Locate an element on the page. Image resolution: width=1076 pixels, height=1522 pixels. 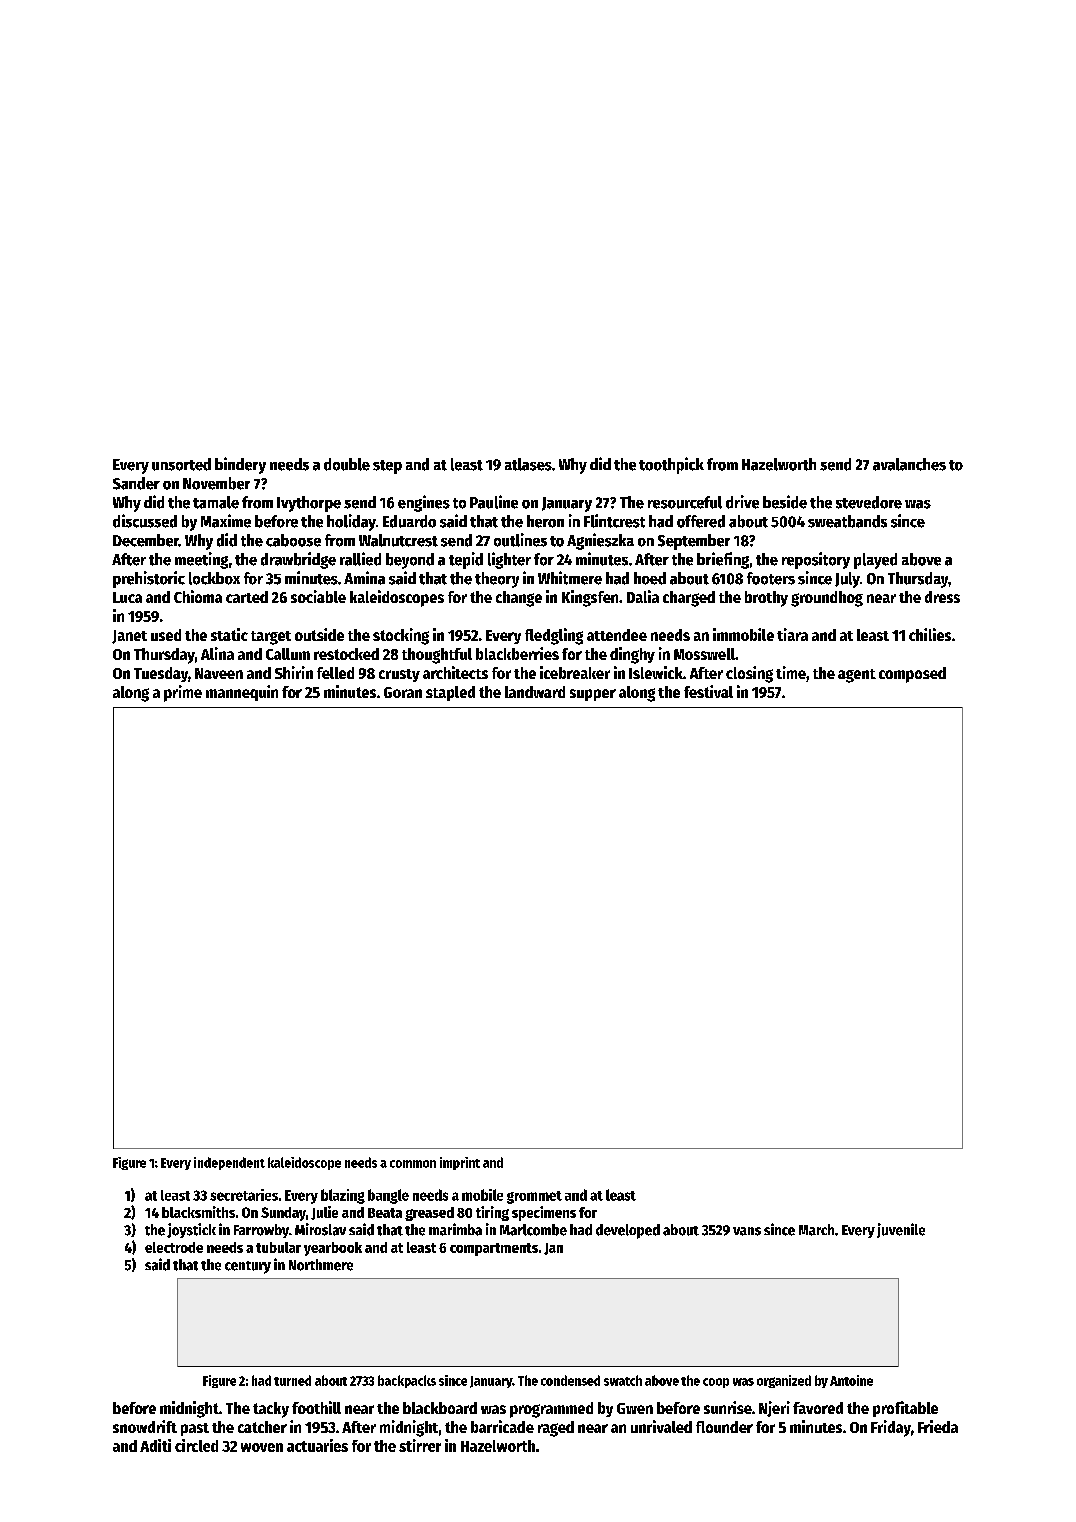
mannequin is located at coordinates (242, 693).
